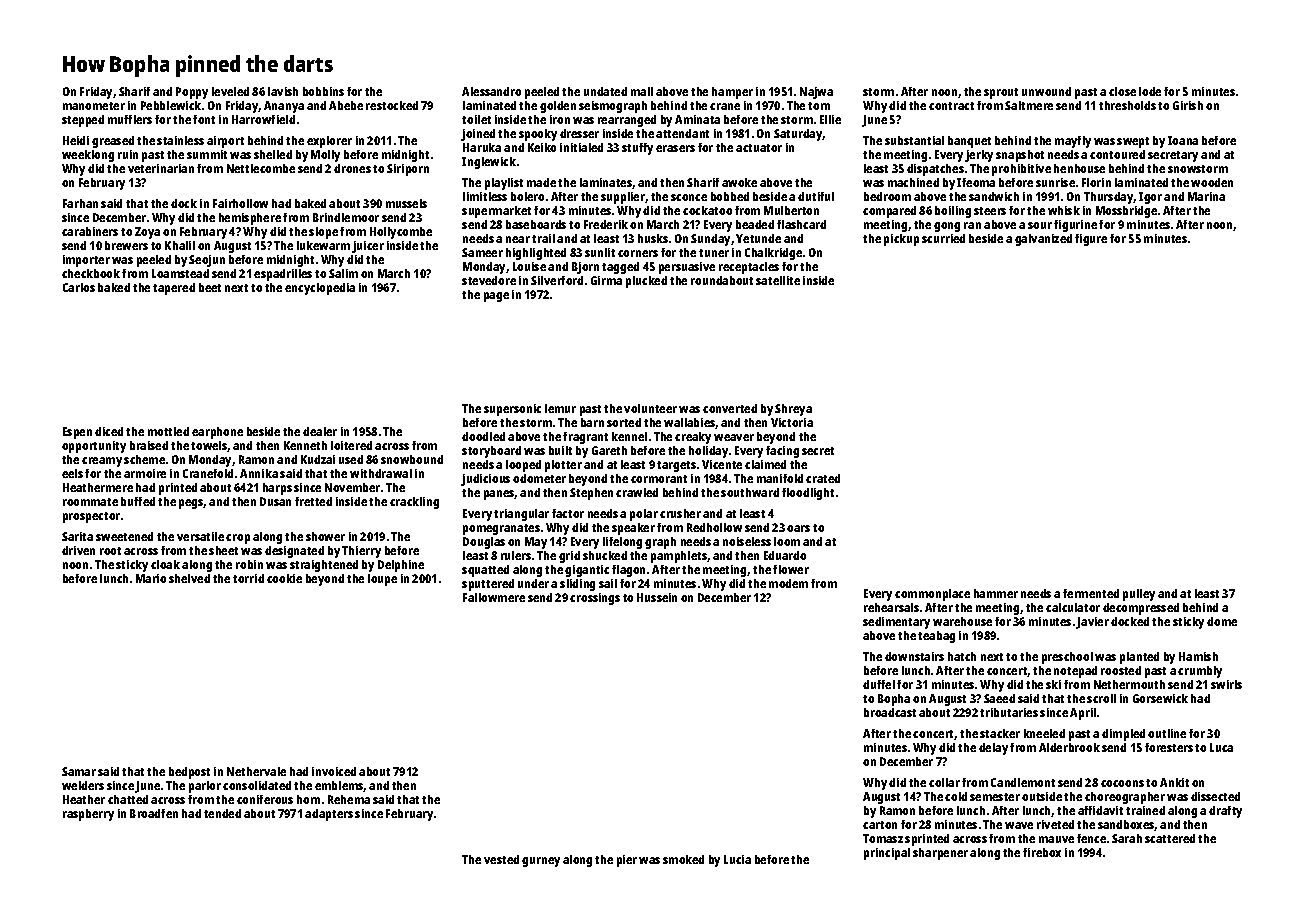  What do you see at coordinates (1091, 593) in the screenshot?
I see `fermented` at bounding box center [1091, 593].
